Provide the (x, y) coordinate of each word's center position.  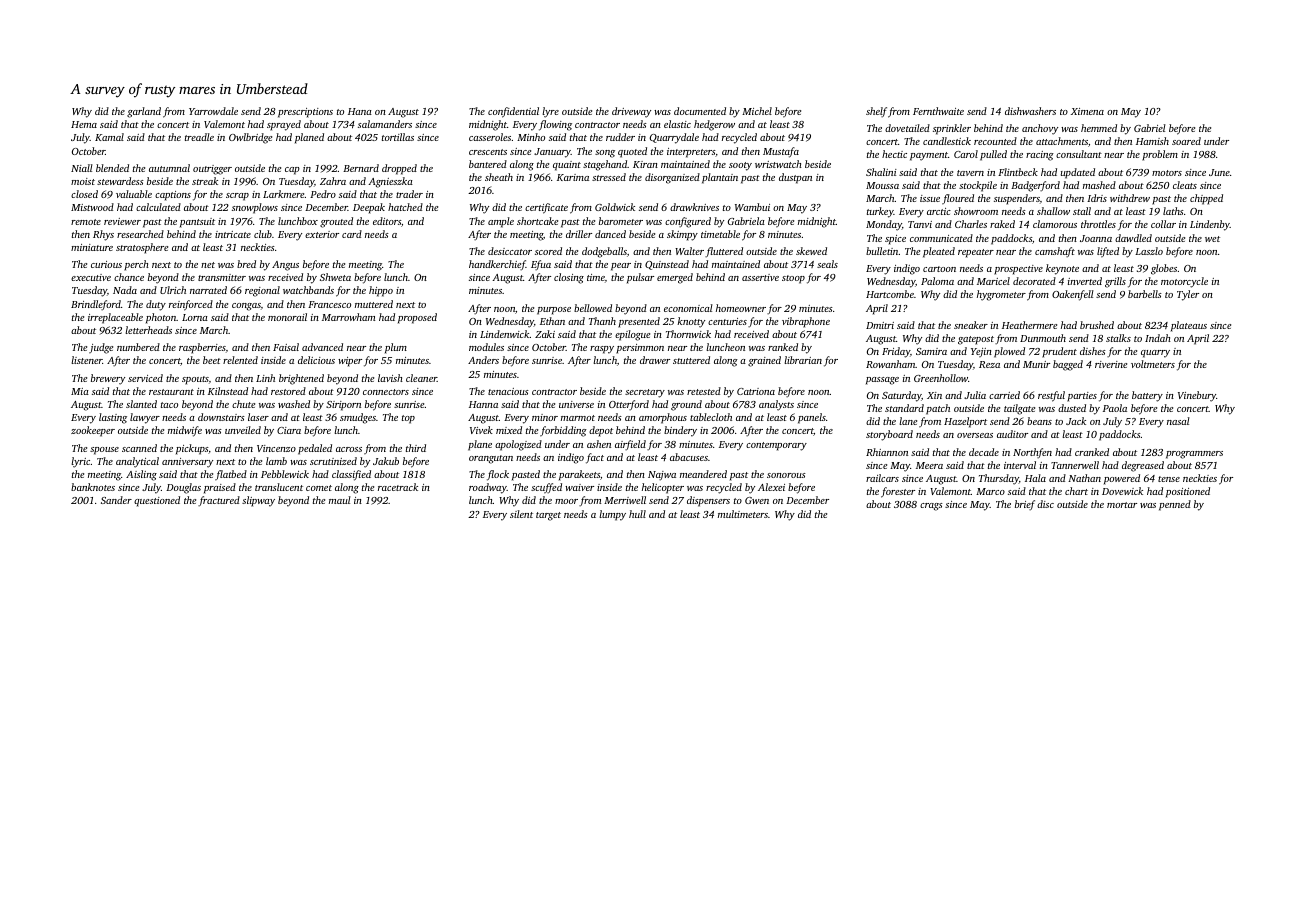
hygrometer (1001, 295)
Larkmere (283, 194)
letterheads (148, 330)
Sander (116, 500)
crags (931, 507)
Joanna (1096, 238)
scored (548, 251)
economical (688, 308)
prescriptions (305, 113)
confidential (513, 112)
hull (637, 514)
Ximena (1087, 111)
